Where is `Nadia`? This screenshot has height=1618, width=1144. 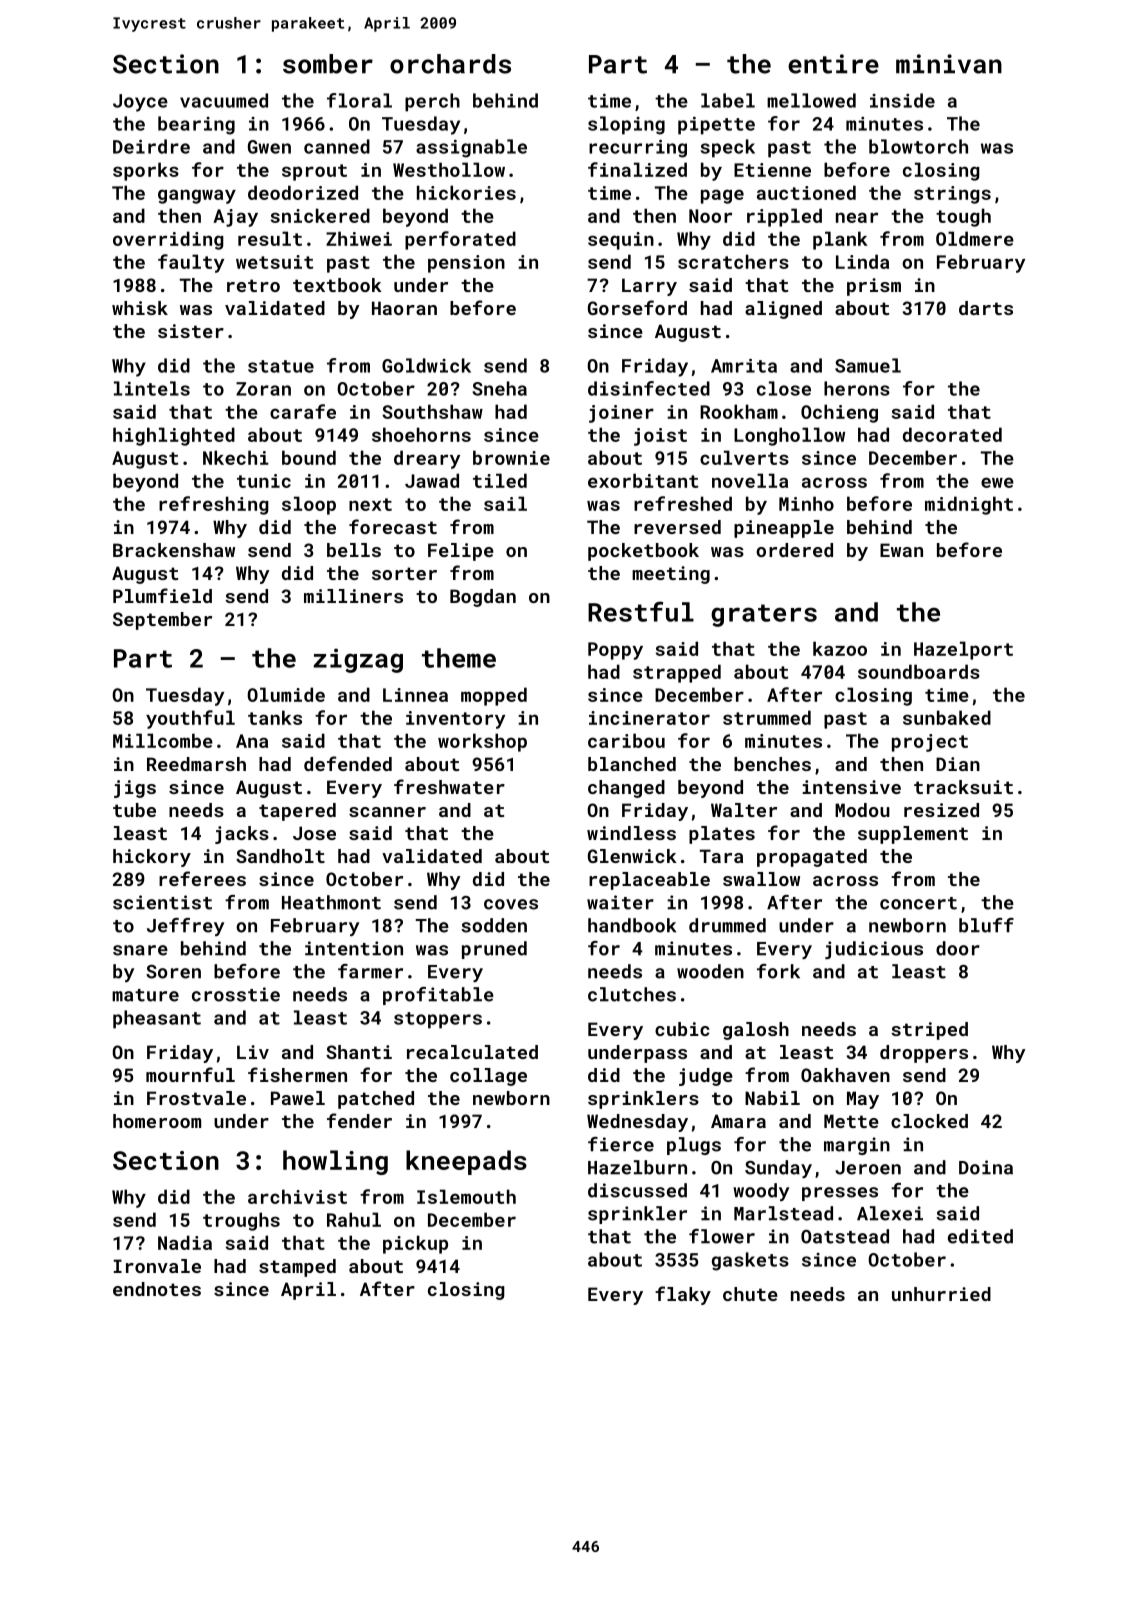
Nadia is located at coordinates (185, 1242).
